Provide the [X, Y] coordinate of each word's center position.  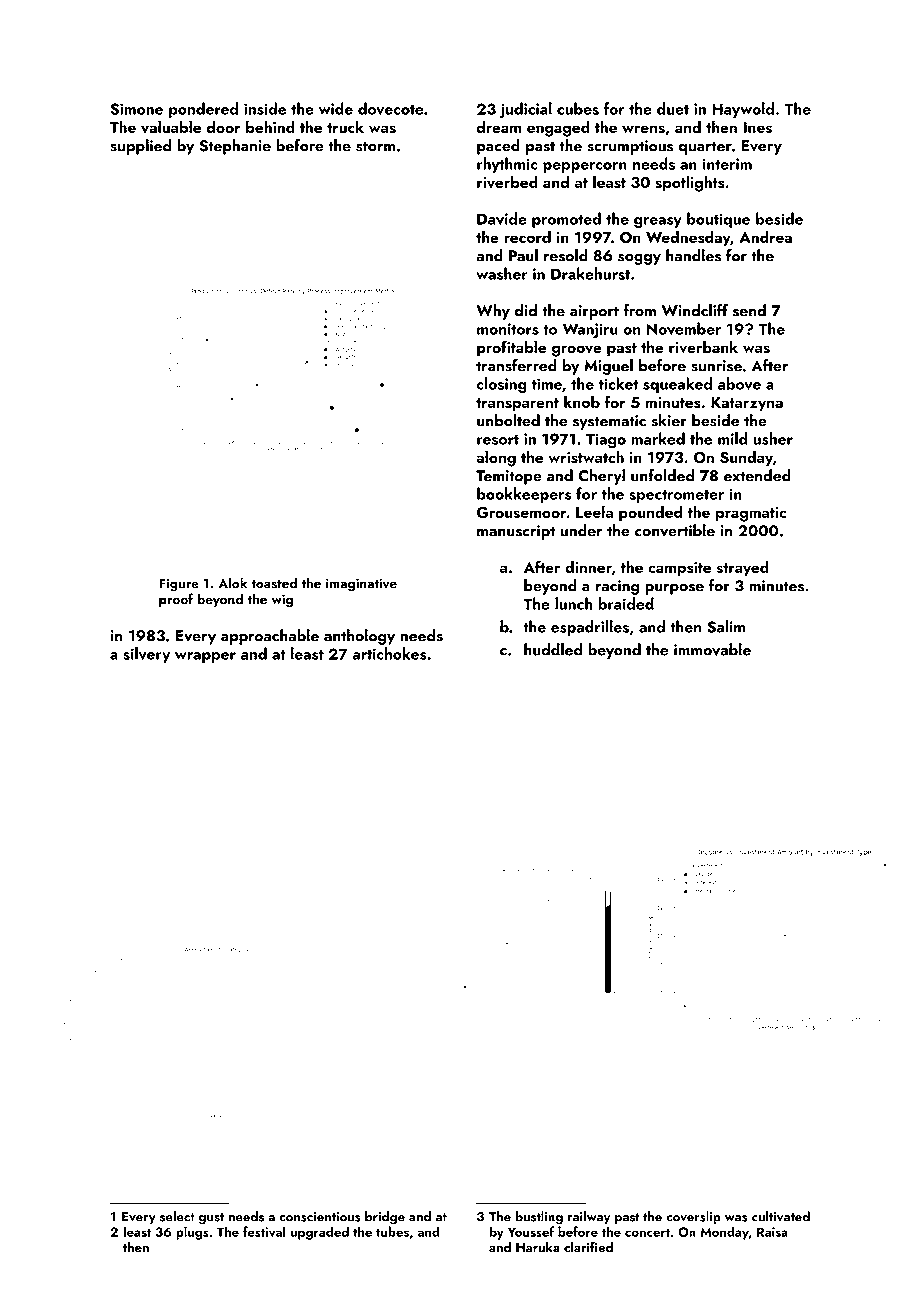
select [177, 1216]
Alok [232, 583]
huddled [553, 649]
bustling [539, 1218]
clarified [588, 1246]
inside [265, 108]
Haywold [743, 110]
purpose [674, 589]
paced [498, 147]
